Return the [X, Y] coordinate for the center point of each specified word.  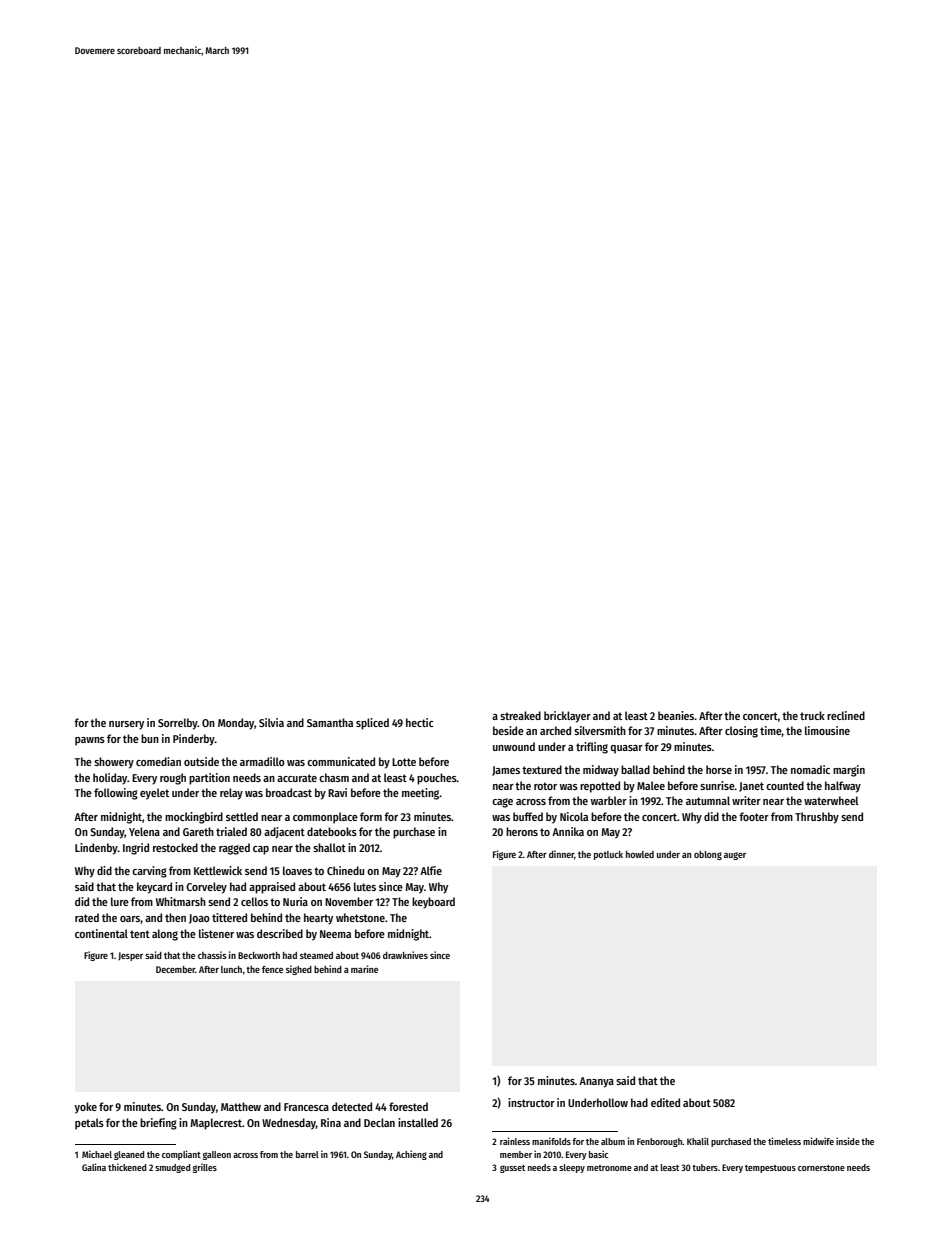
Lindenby [96, 849]
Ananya [596, 1082]
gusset [512, 1169]
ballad [635, 769]
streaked [520, 715]
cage [502, 803]
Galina [94, 1167]
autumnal [708, 800]
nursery [126, 725]
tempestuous [770, 1169]
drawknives [405, 955]
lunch [231, 969]
